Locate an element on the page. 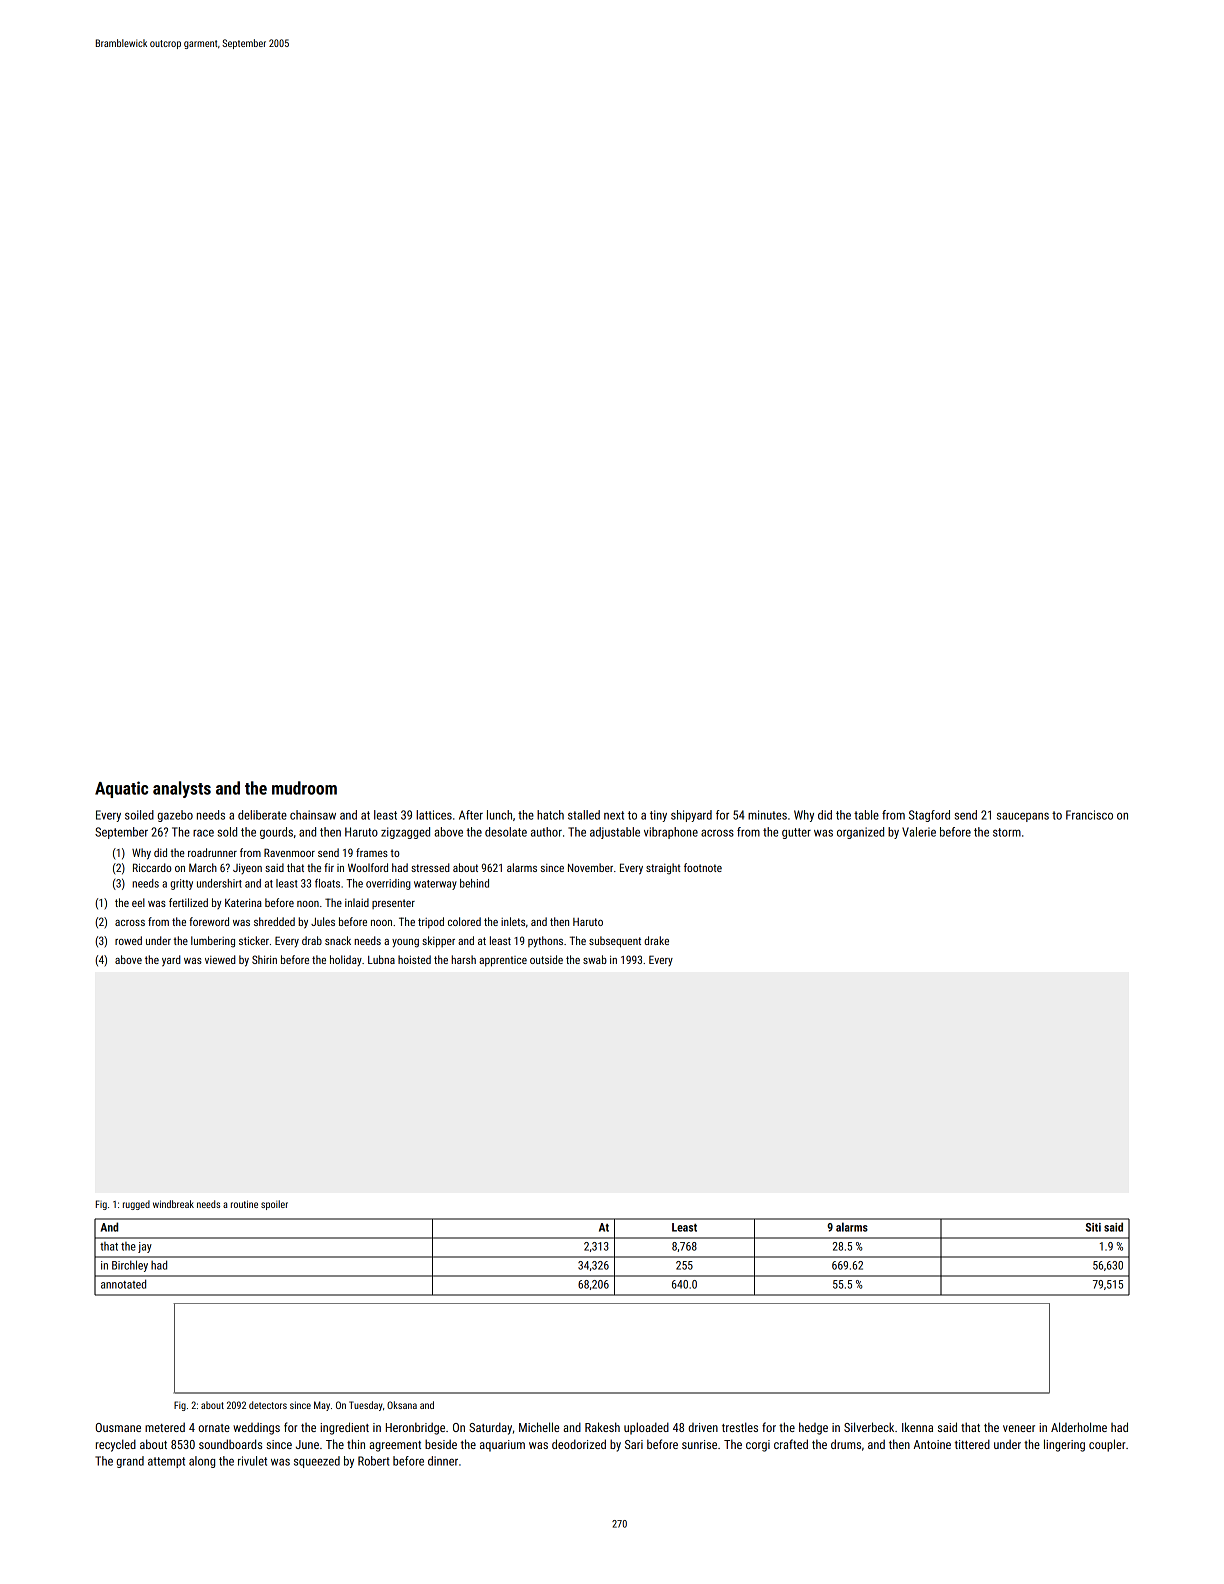 The width and height of the document is (1224, 1584). Oksana is located at coordinates (402, 1405).
